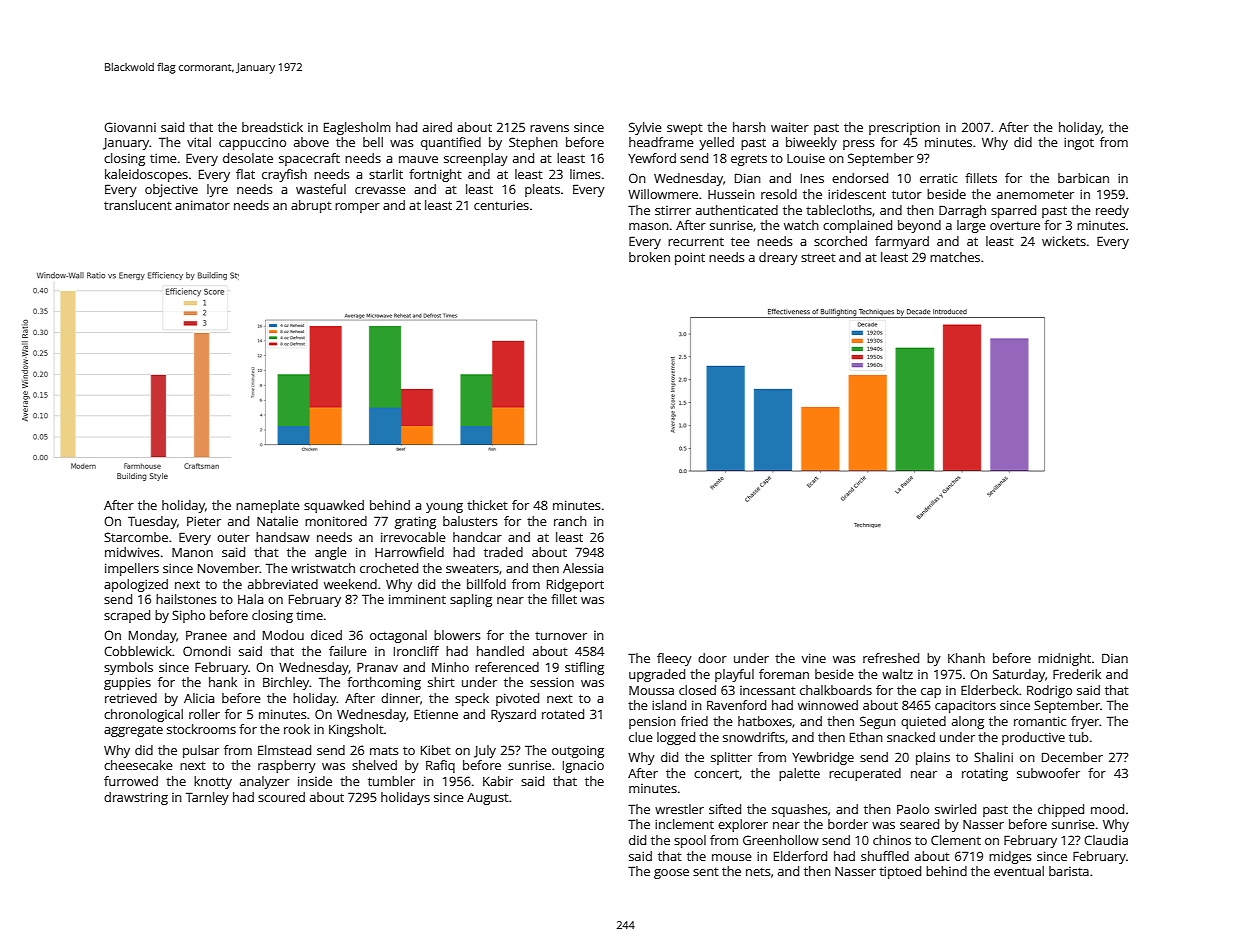 The image size is (1233, 952). Describe the element at coordinates (583, 767) in the screenshot. I see `Ignacio` at that location.
